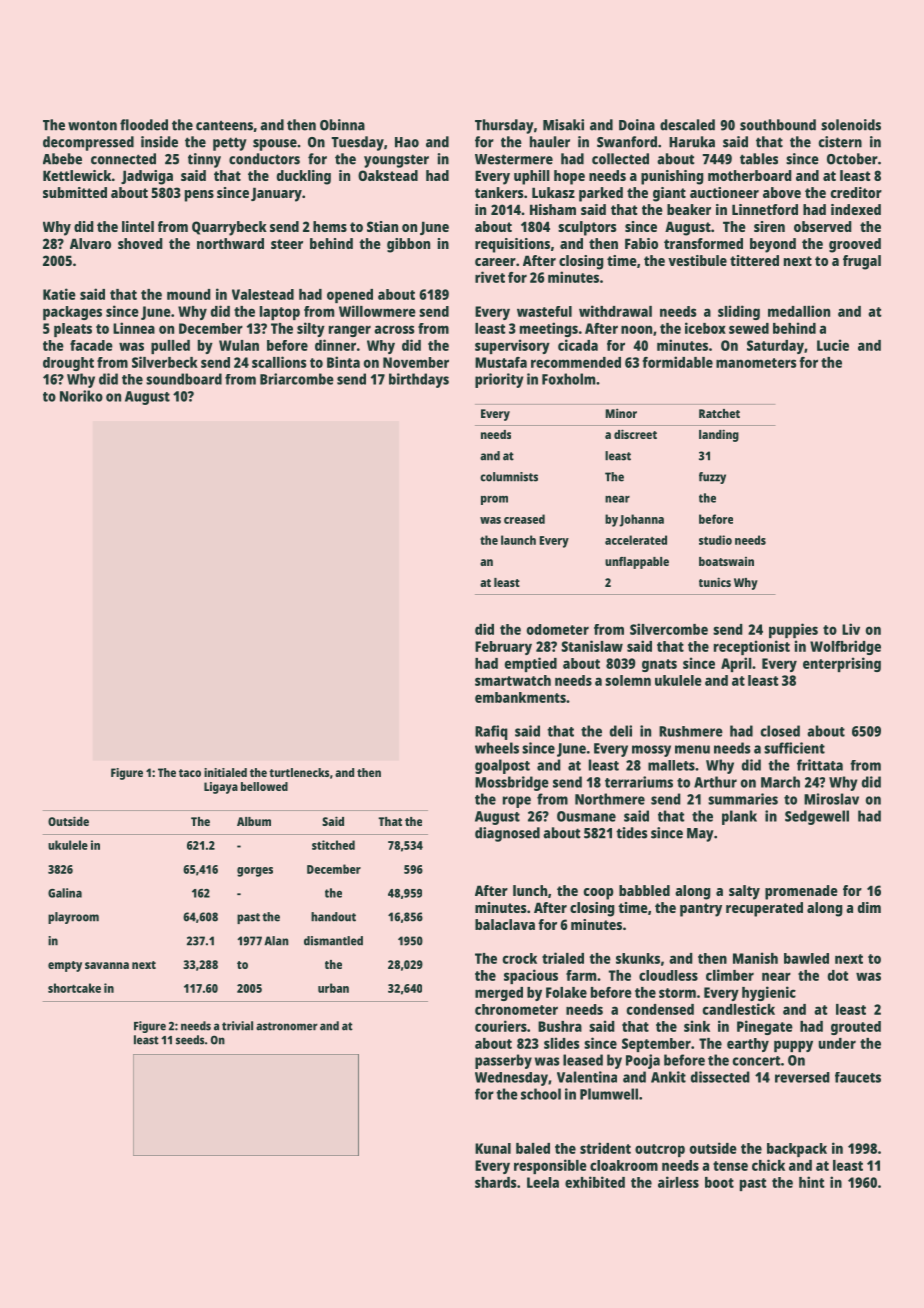 The image size is (924, 1308). I want to click on Galina, so click(65, 893).
